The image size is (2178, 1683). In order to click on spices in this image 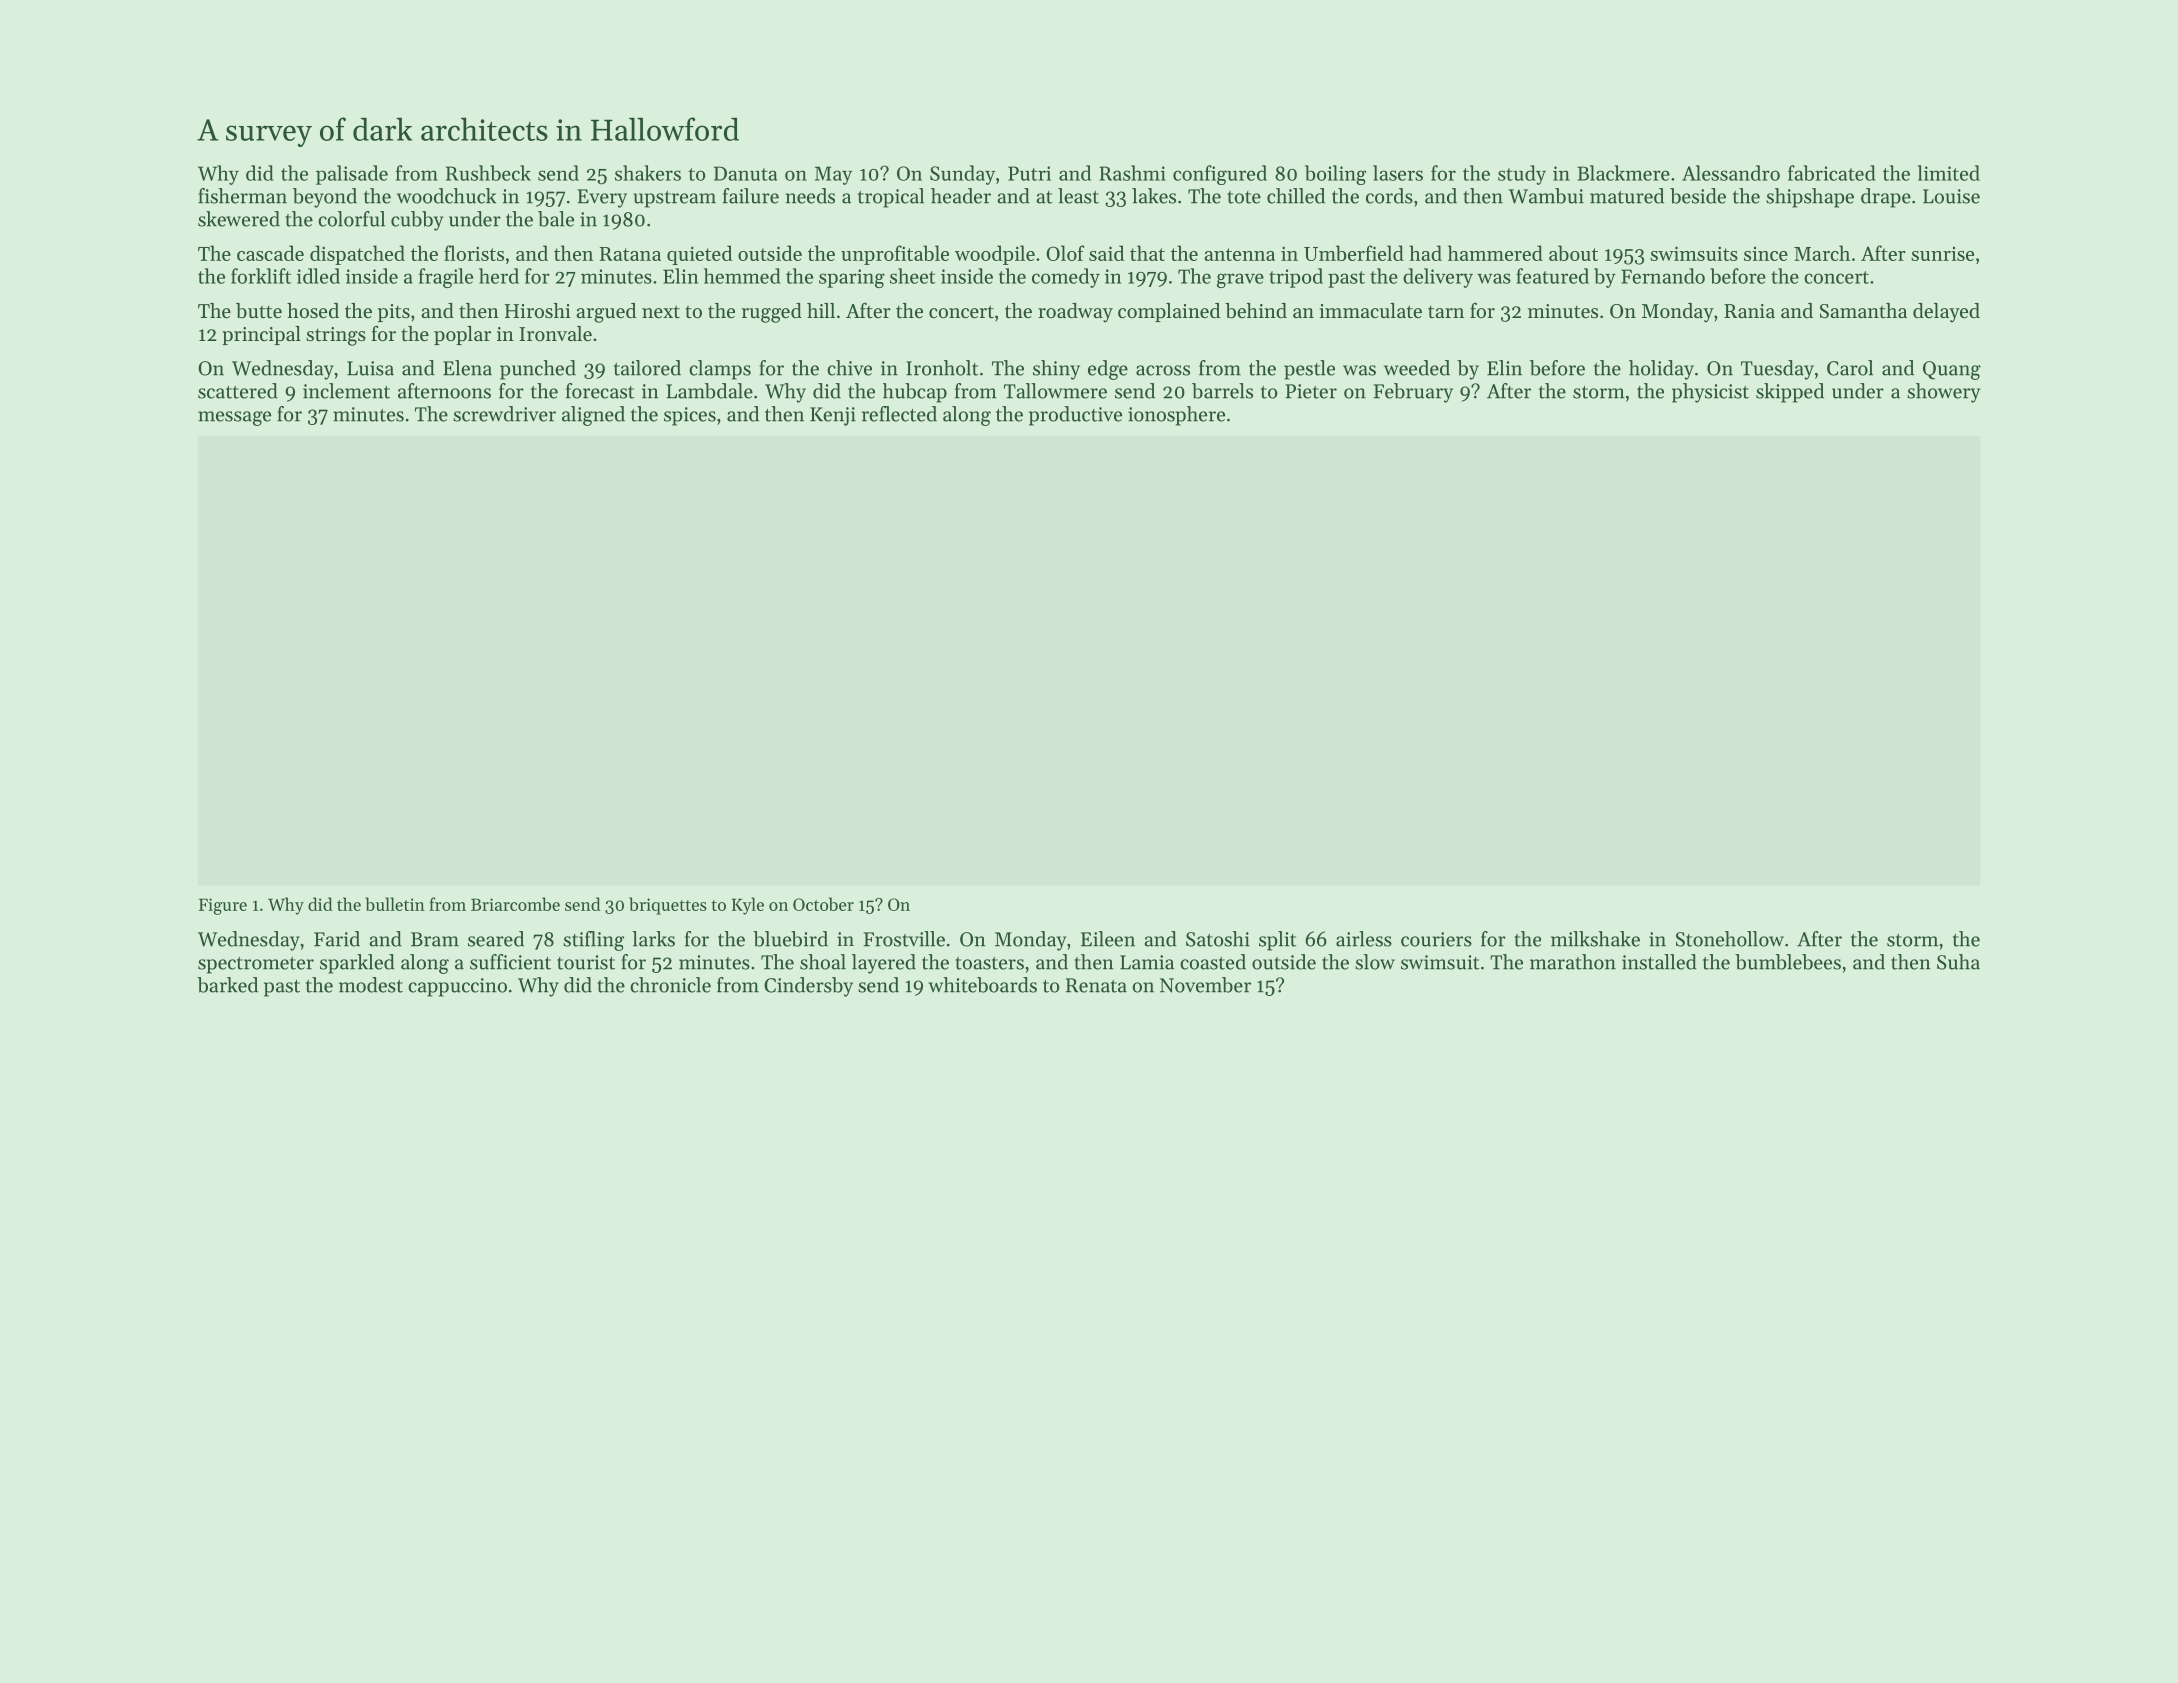, I will do `click(690, 416)`.
